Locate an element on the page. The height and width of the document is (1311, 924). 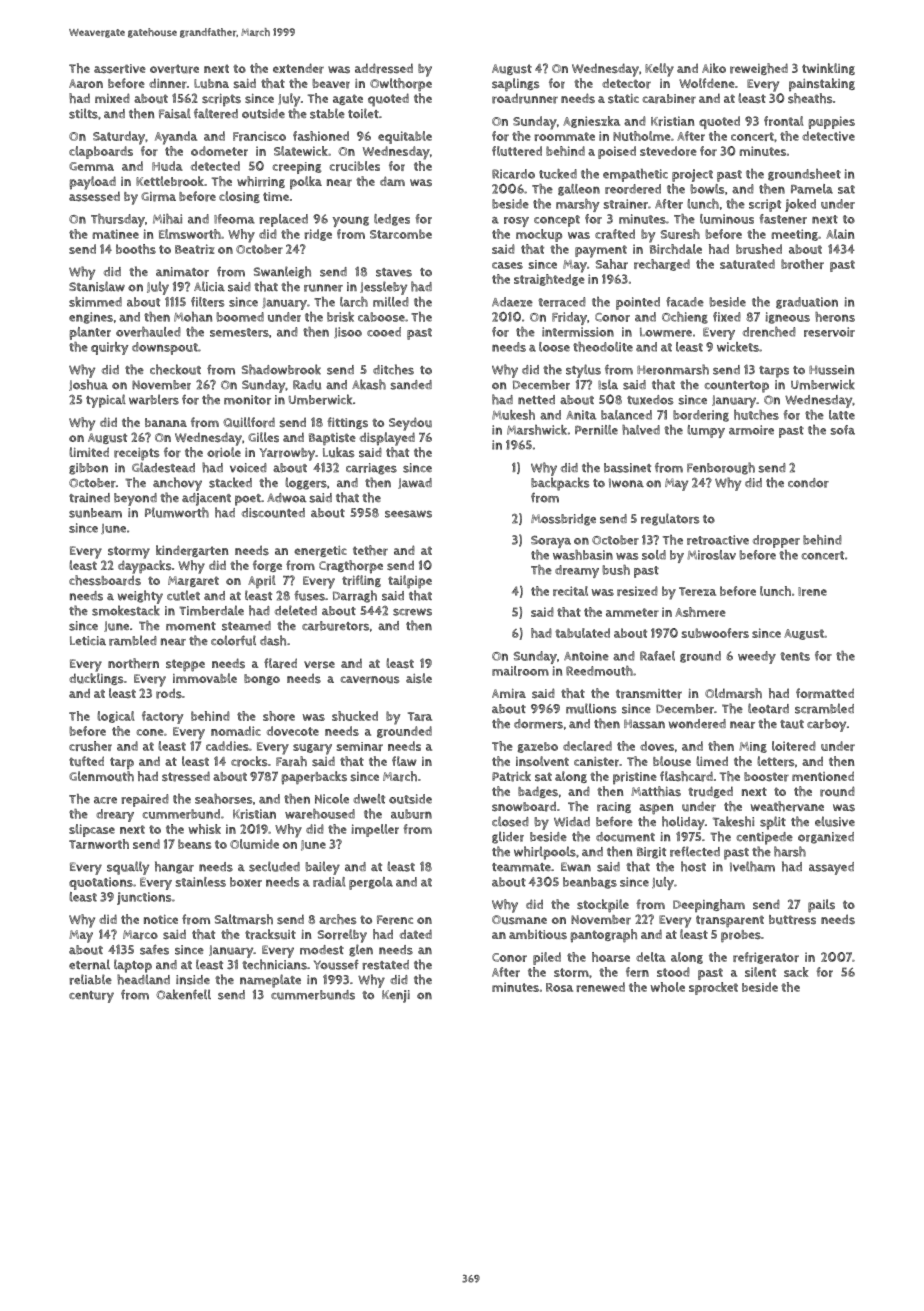
planter is located at coordinates (90, 333).
